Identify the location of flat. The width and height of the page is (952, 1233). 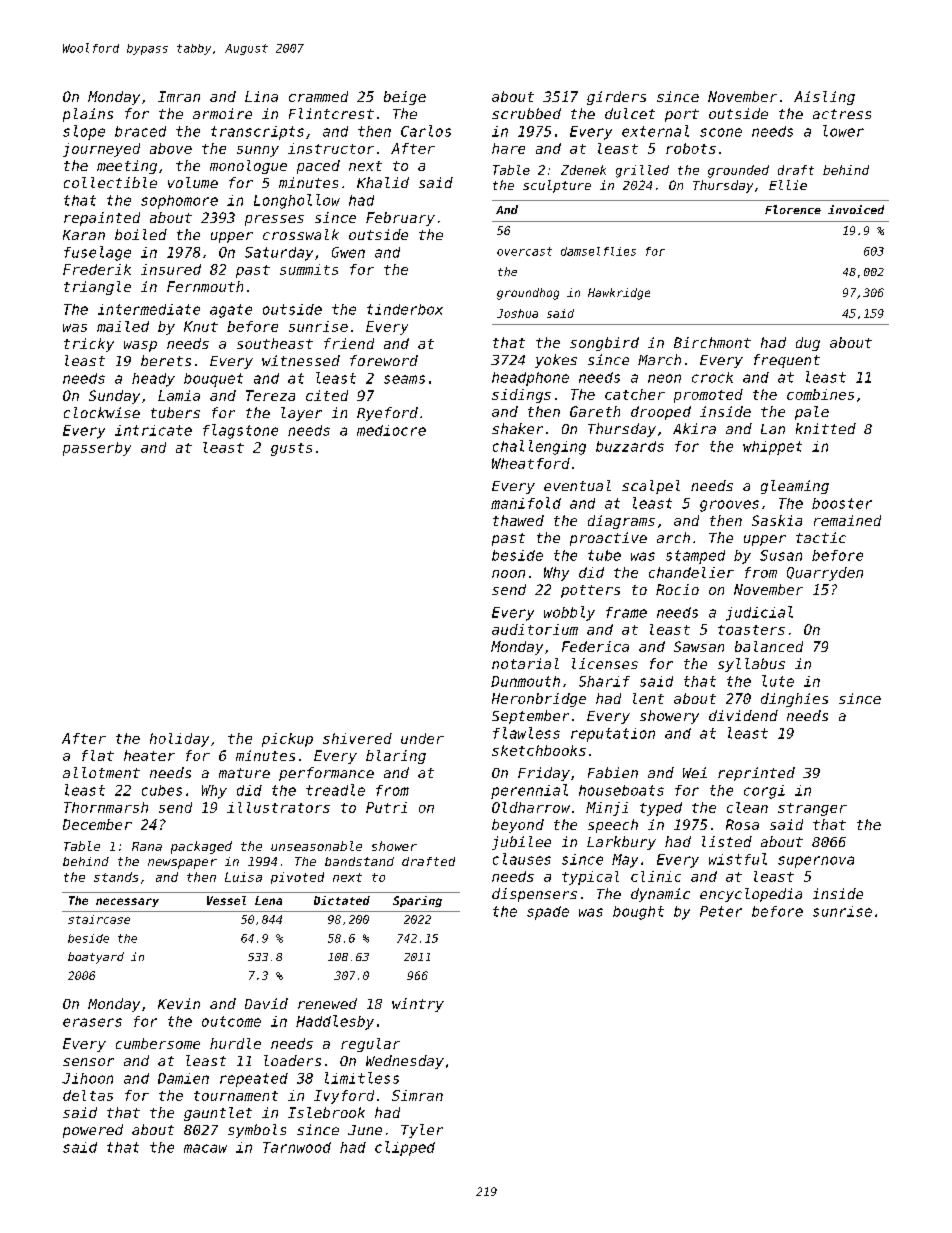
(98, 755).
